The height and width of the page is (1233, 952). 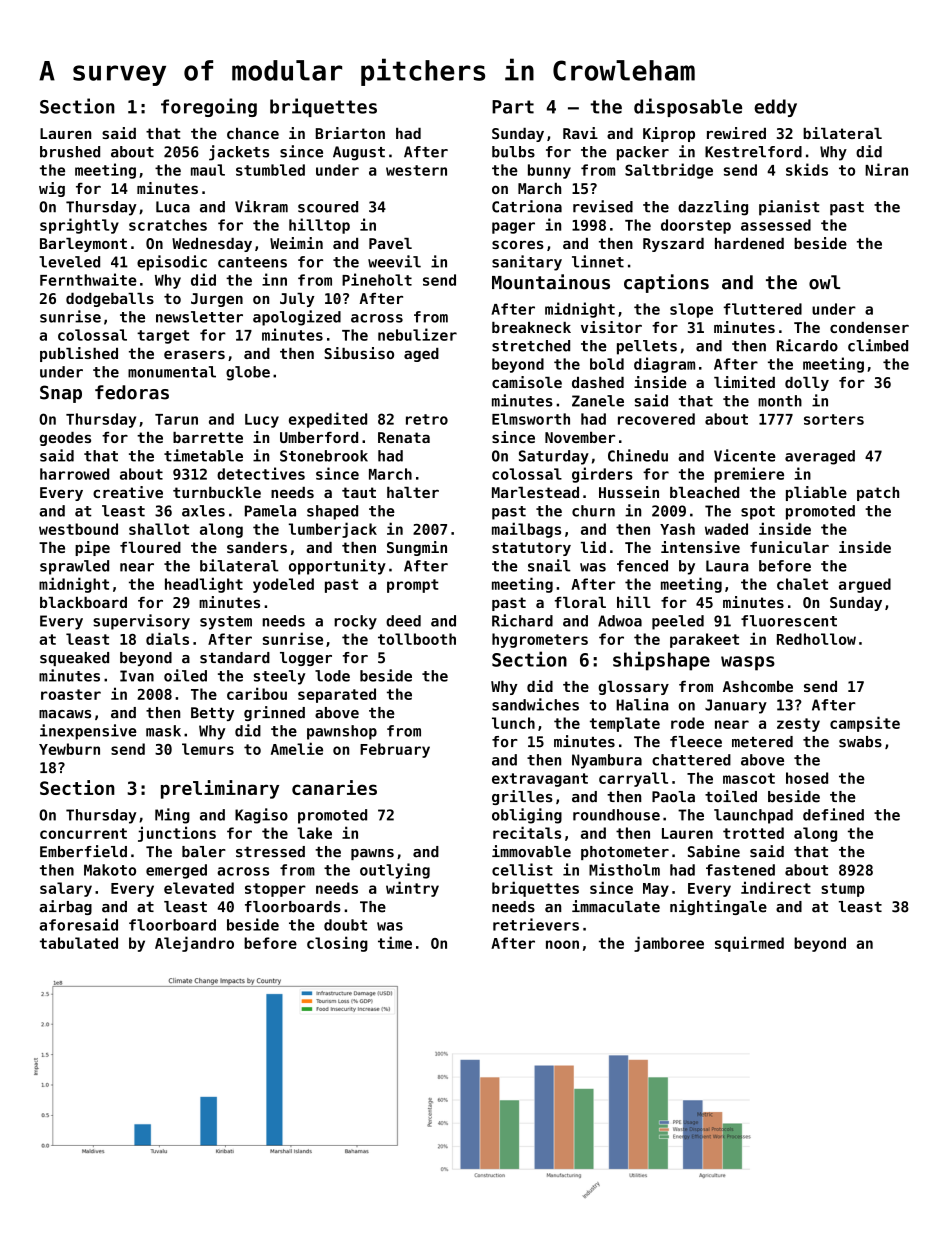 I want to click on peeled, so click(x=678, y=622).
